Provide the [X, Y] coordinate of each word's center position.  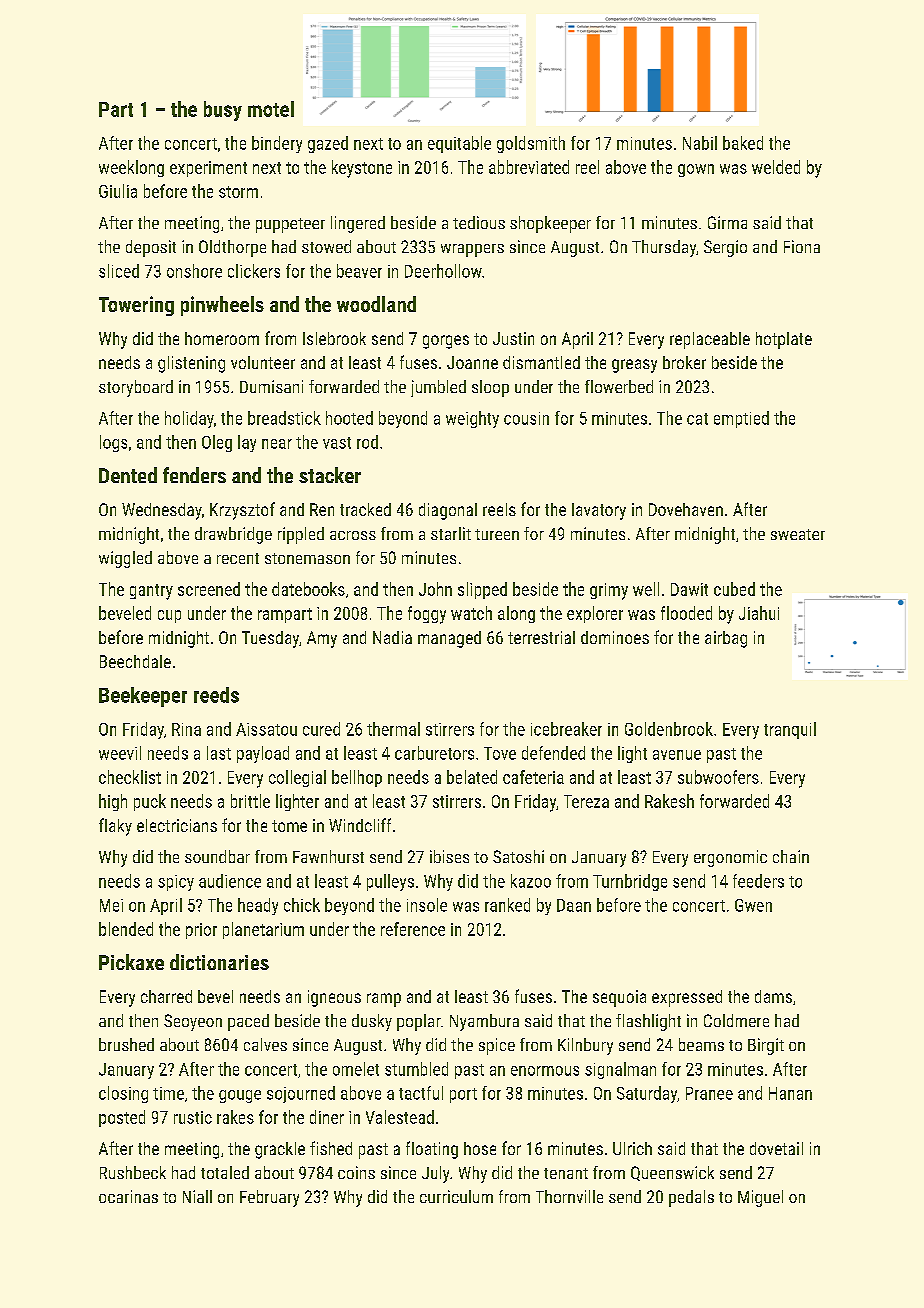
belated [472, 777]
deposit [151, 248]
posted [122, 1118]
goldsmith [531, 144]
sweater [798, 534]
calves [265, 1044]
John [435, 589]
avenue [677, 755]
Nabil [700, 143]
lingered [358, 224]
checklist [130, 777]
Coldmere [736, 1020]
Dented [128, 475]
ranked [507, 905]
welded [776, 167]
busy [223, 111]
